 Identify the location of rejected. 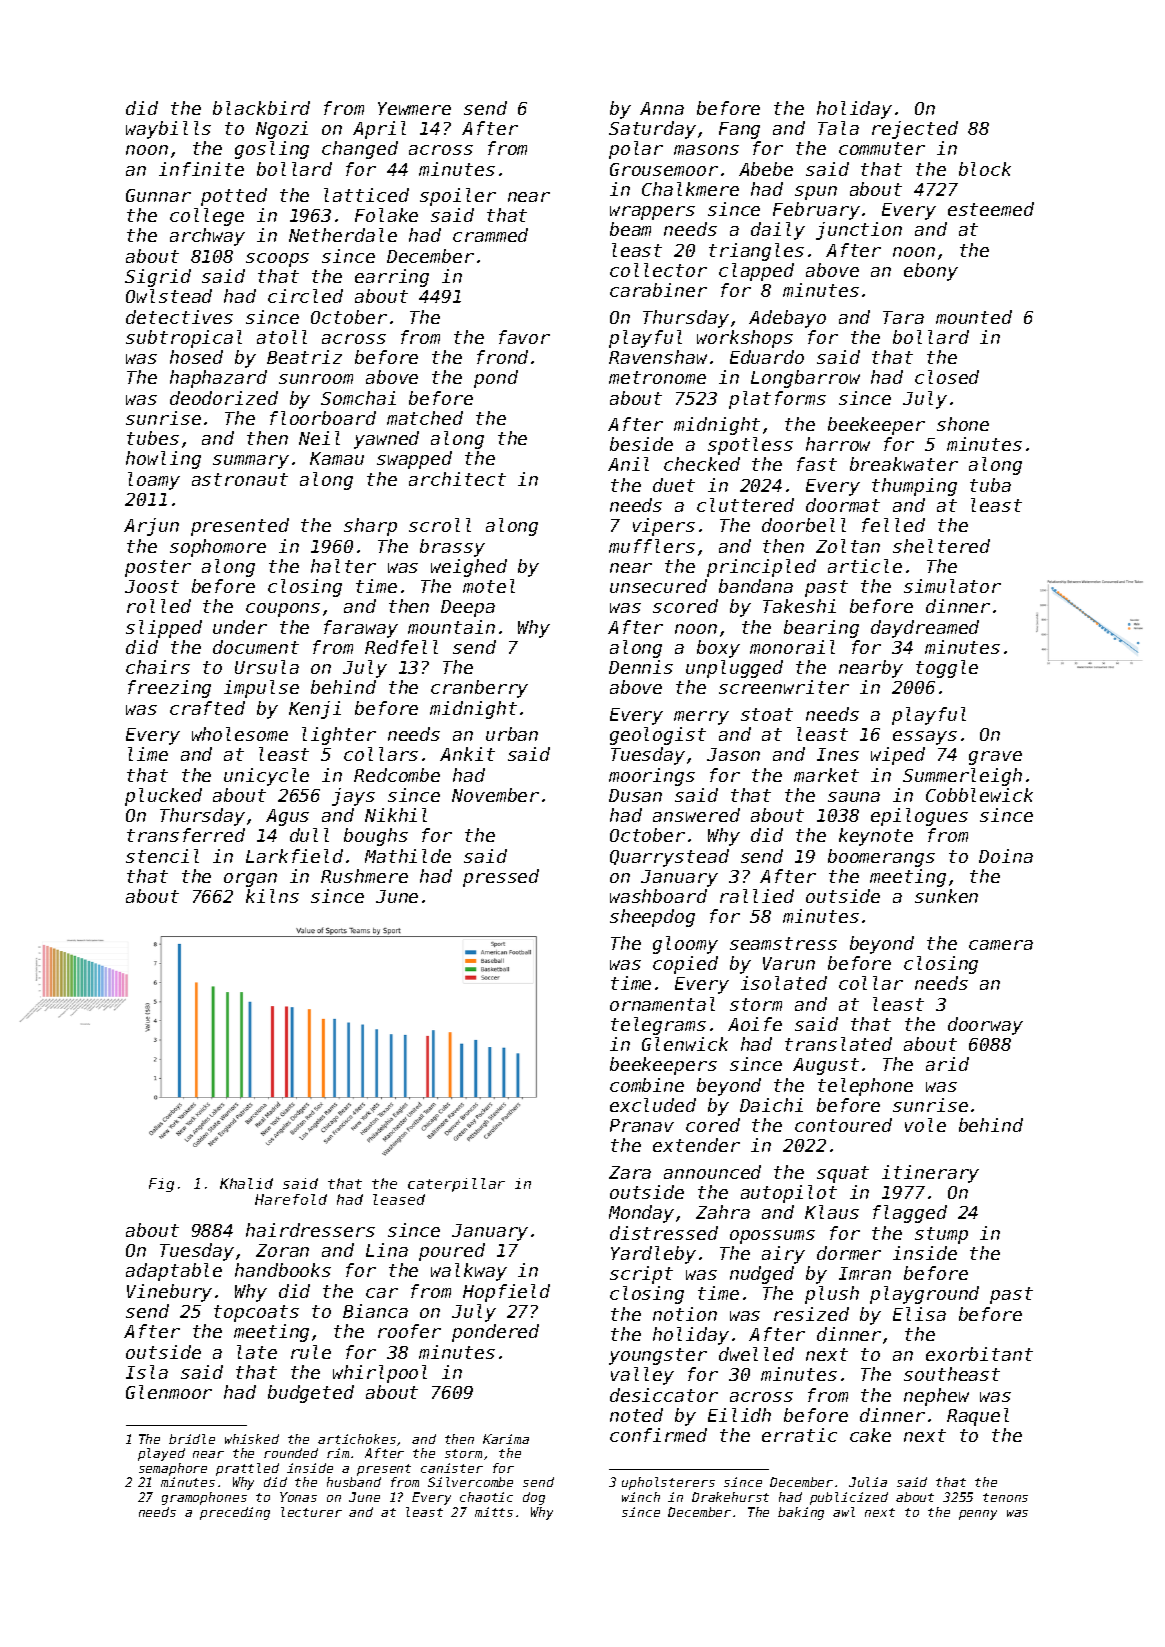
(915, 130).
